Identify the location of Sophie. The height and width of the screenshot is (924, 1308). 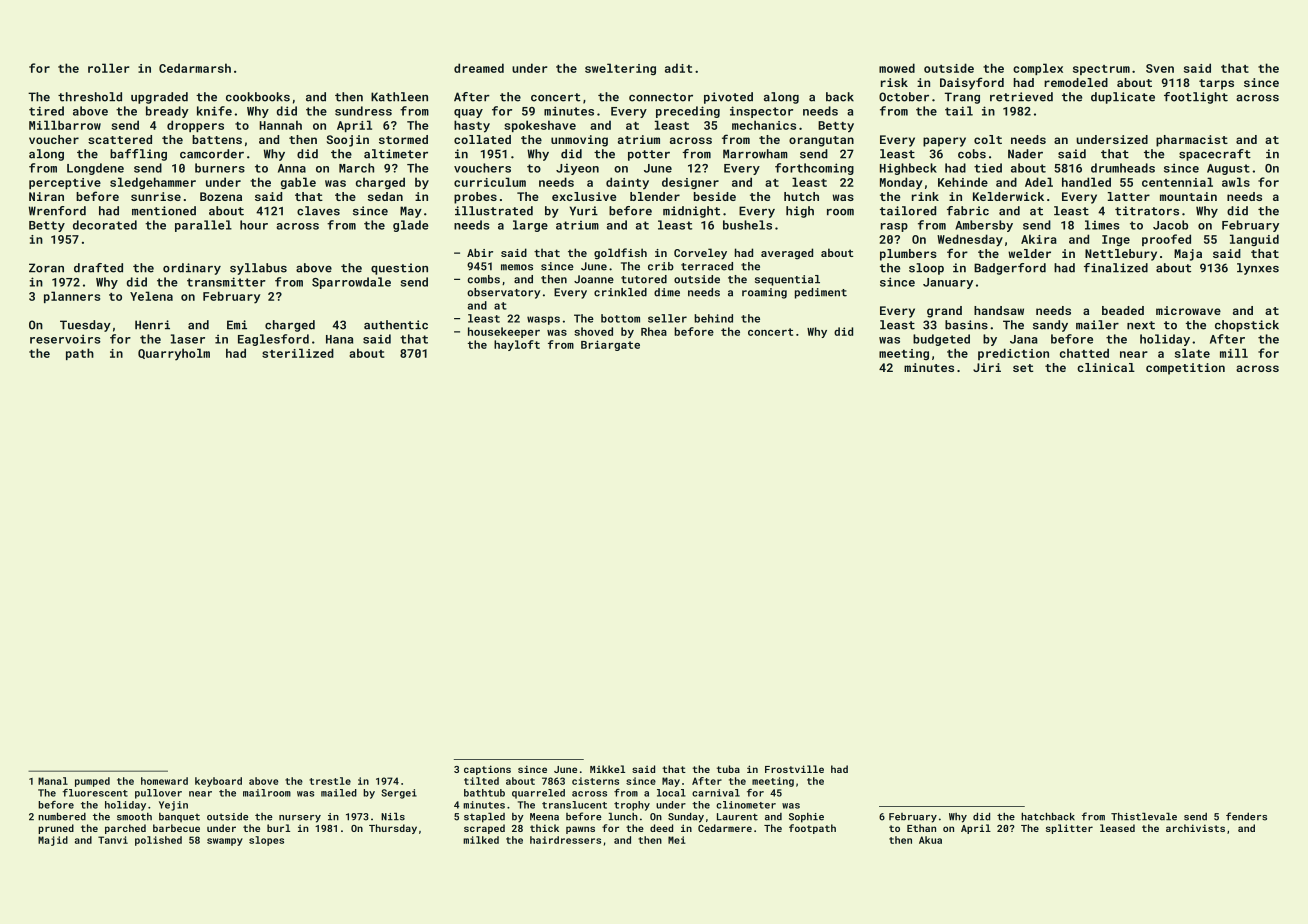
(806, 817).
